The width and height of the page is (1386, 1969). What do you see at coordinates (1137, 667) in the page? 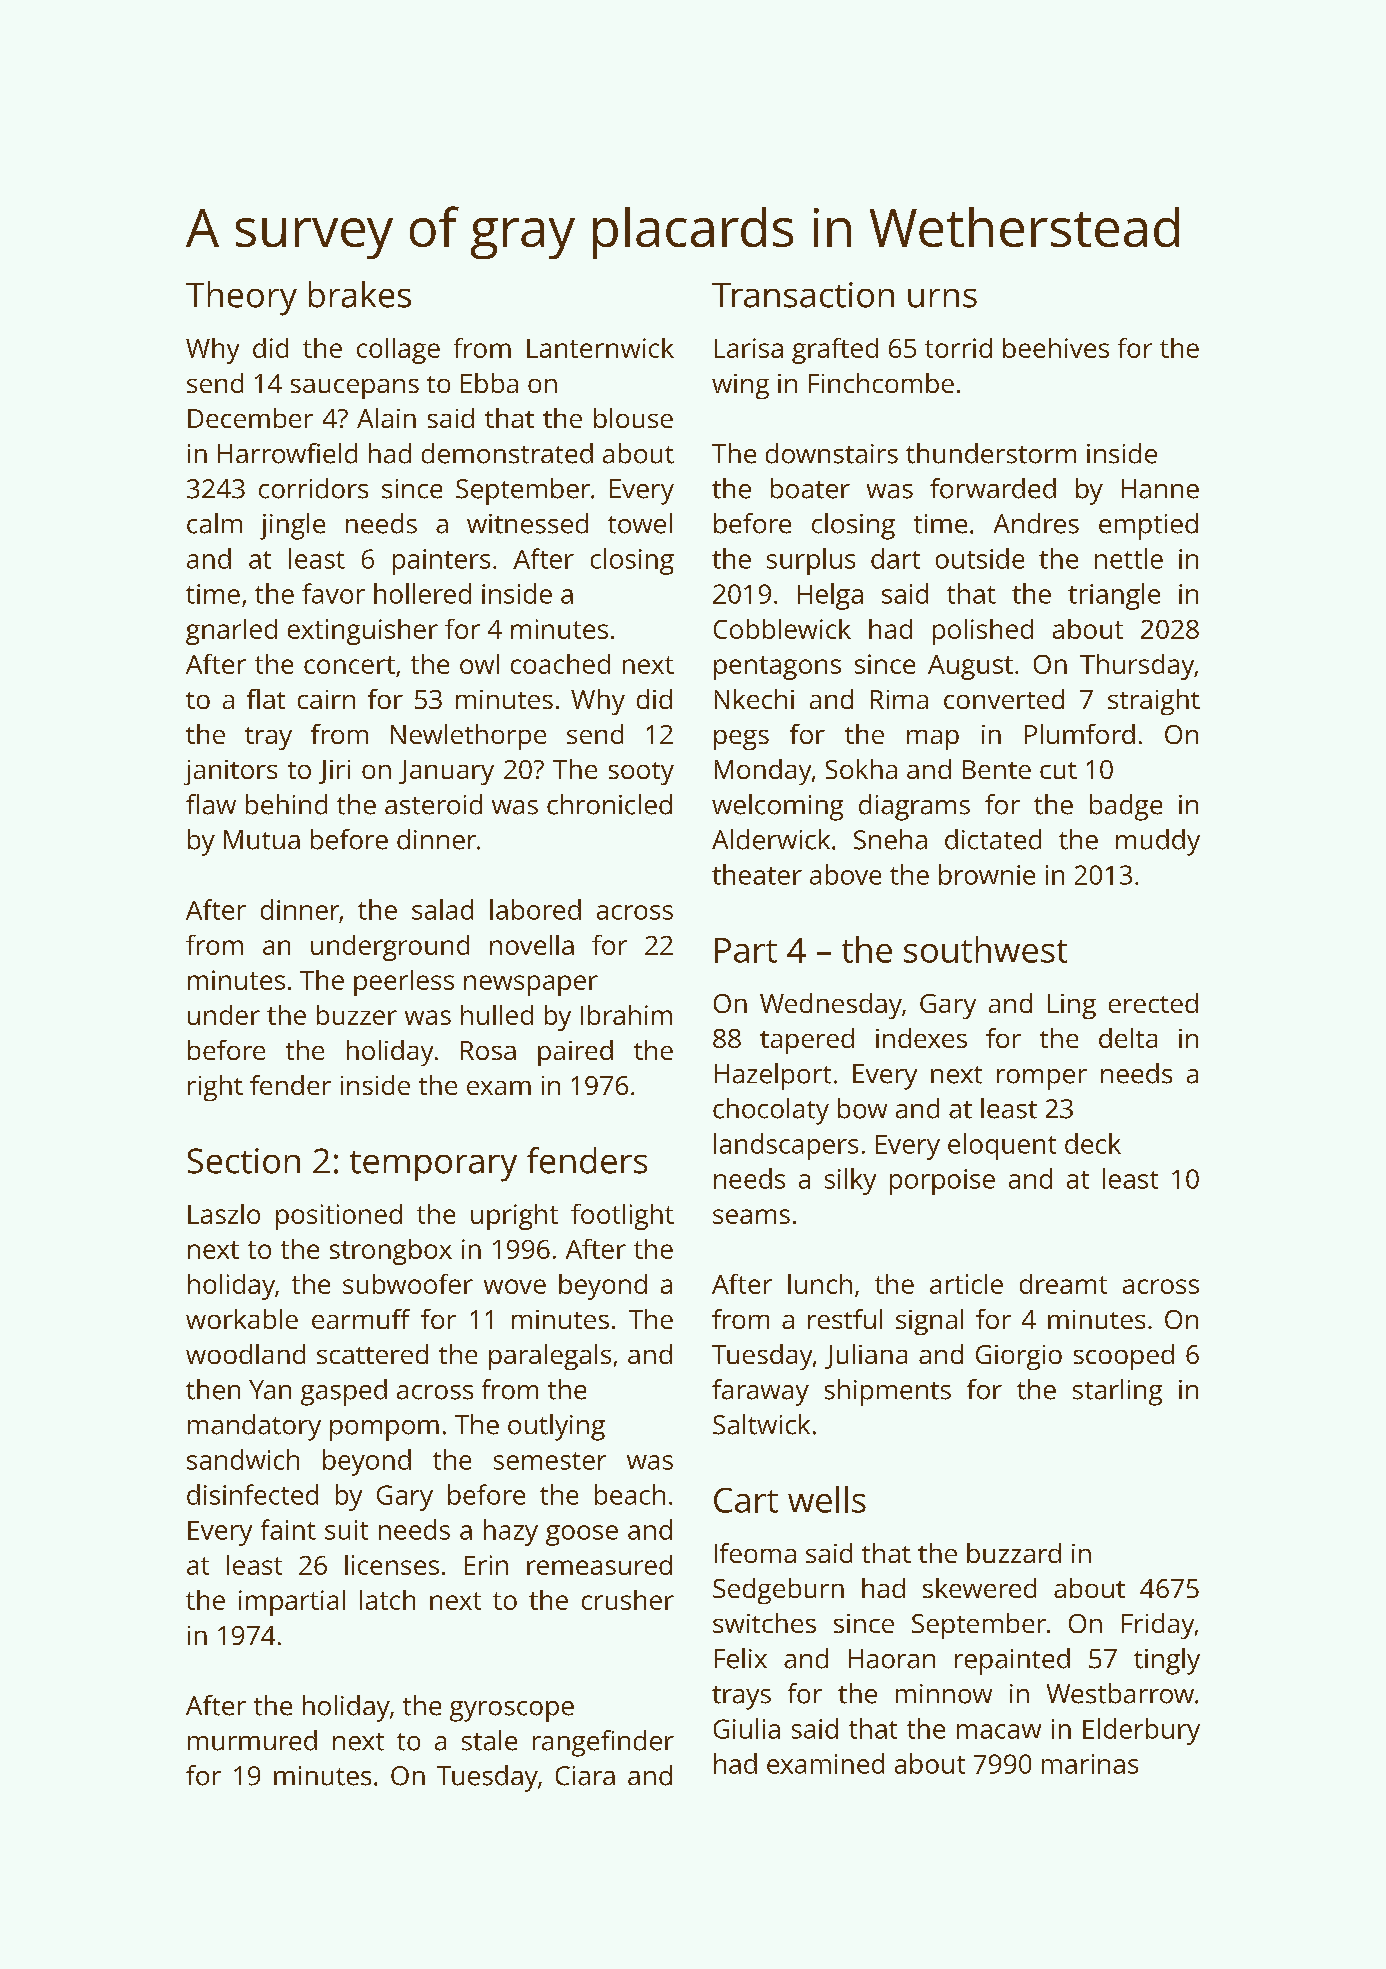
I see `Thursday` at bounding box center [1137, 667].
